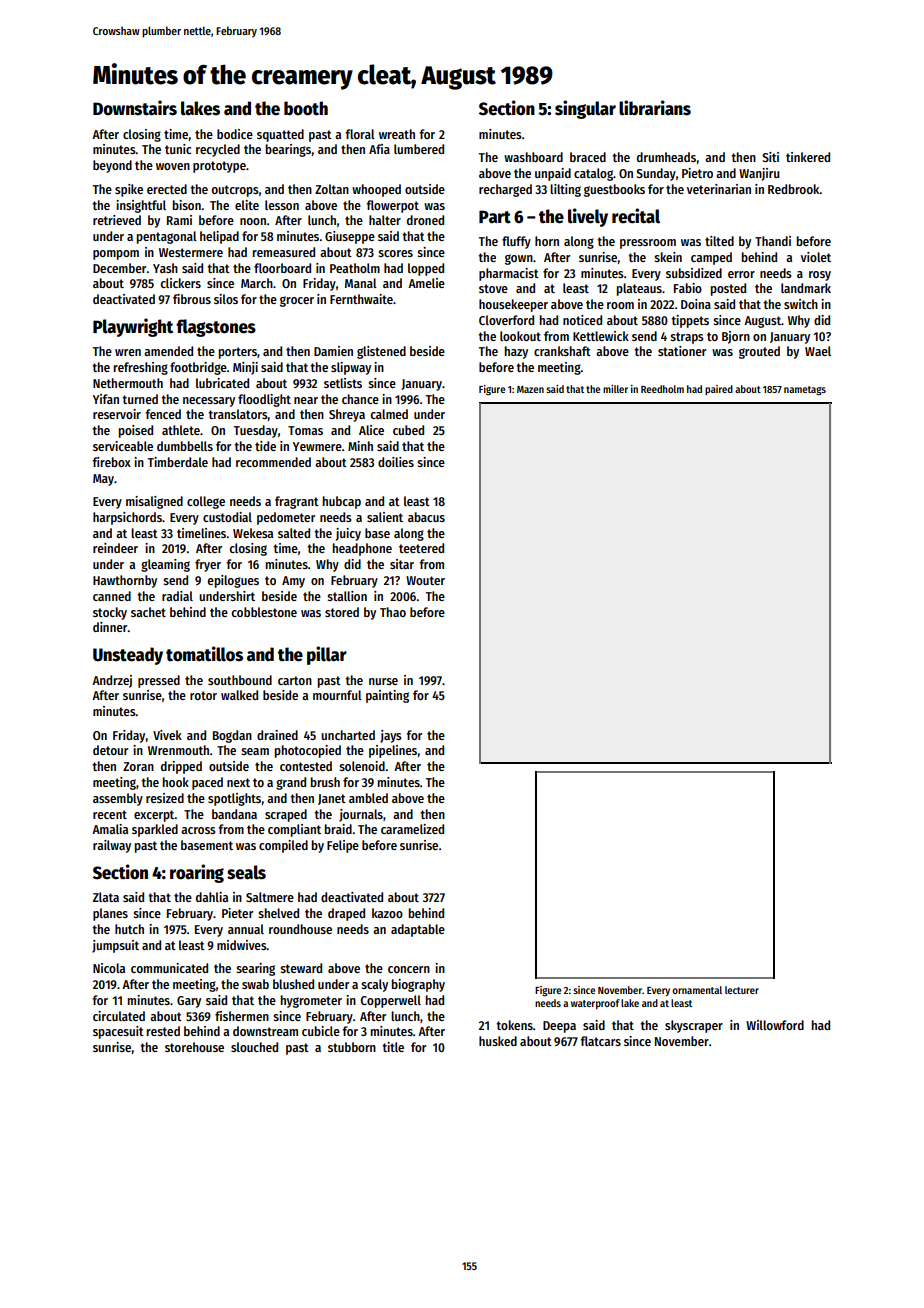 Image resolution: width=924 pixels, height=1308 pixels. Describe the element at coordinates (393, 751) in the screenshot. I see `pipelines` at that location.
